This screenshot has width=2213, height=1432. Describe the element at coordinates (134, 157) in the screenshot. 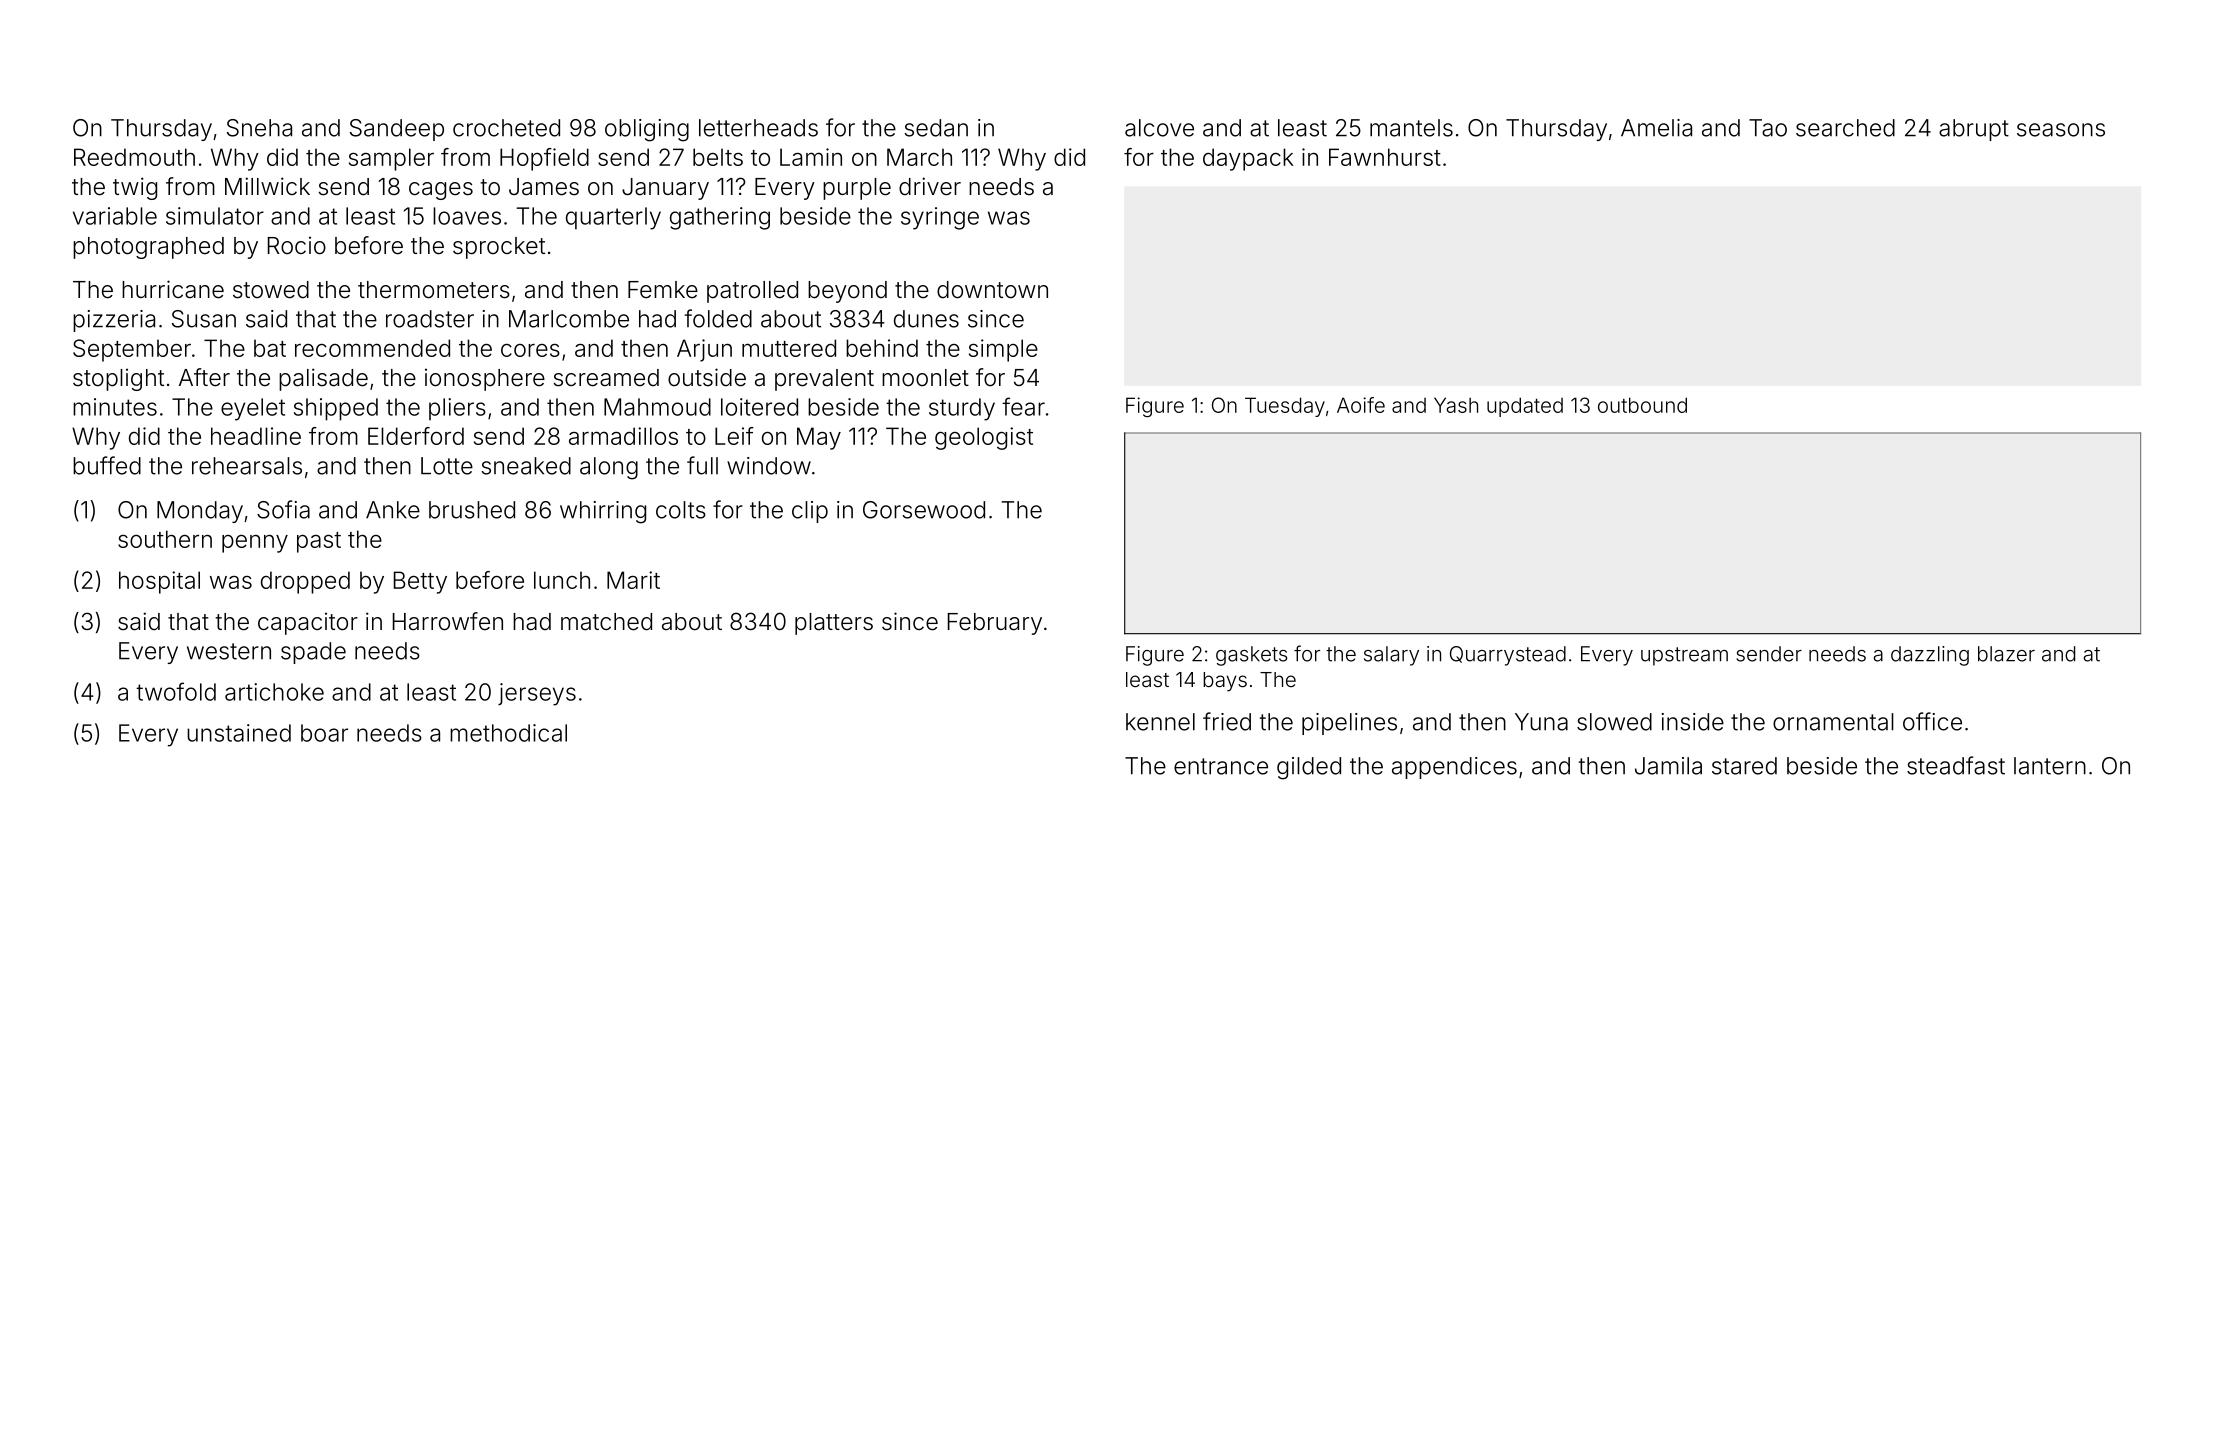

I see `Reedmouth` at that location.
